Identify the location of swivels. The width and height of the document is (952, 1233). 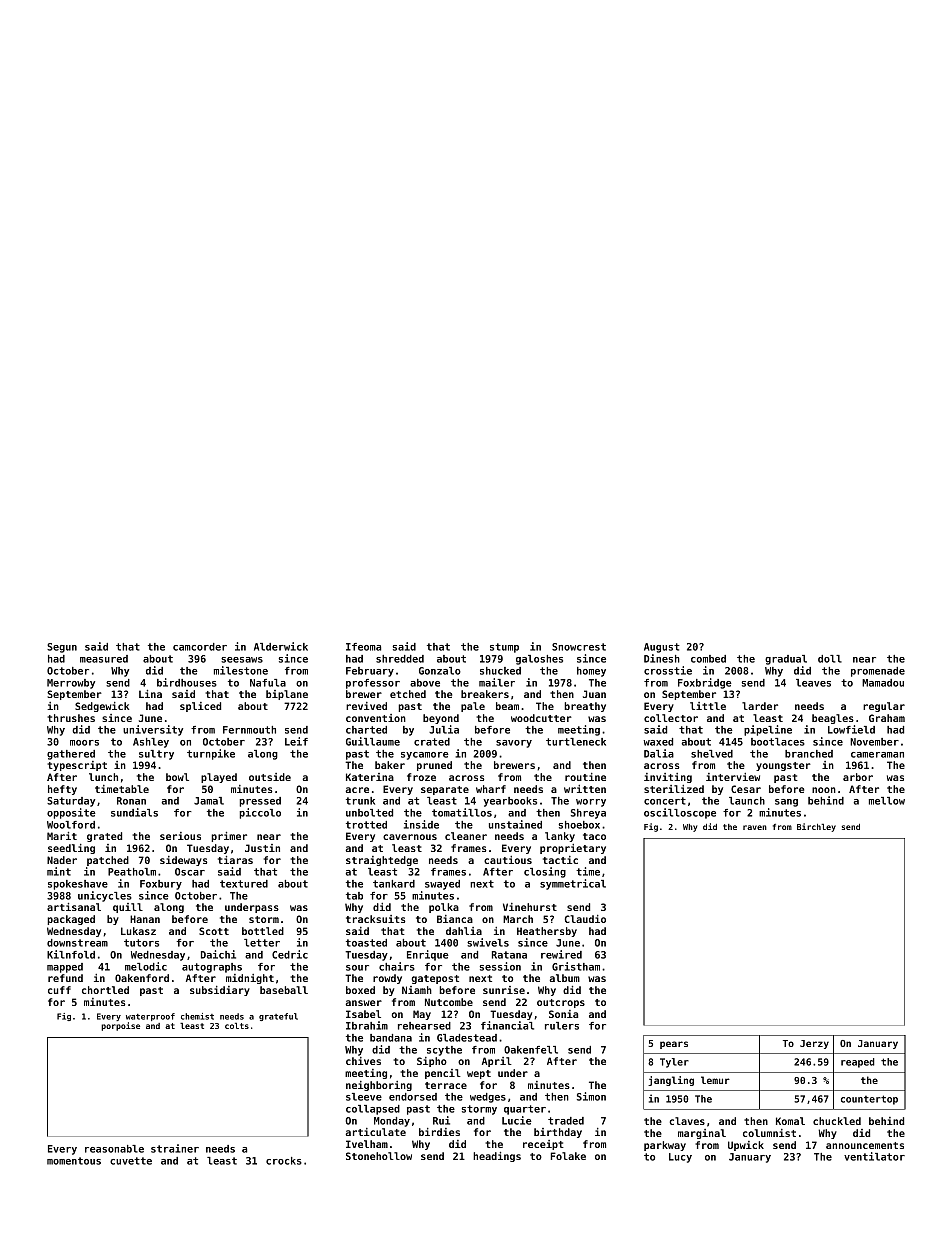
(488, 942).
